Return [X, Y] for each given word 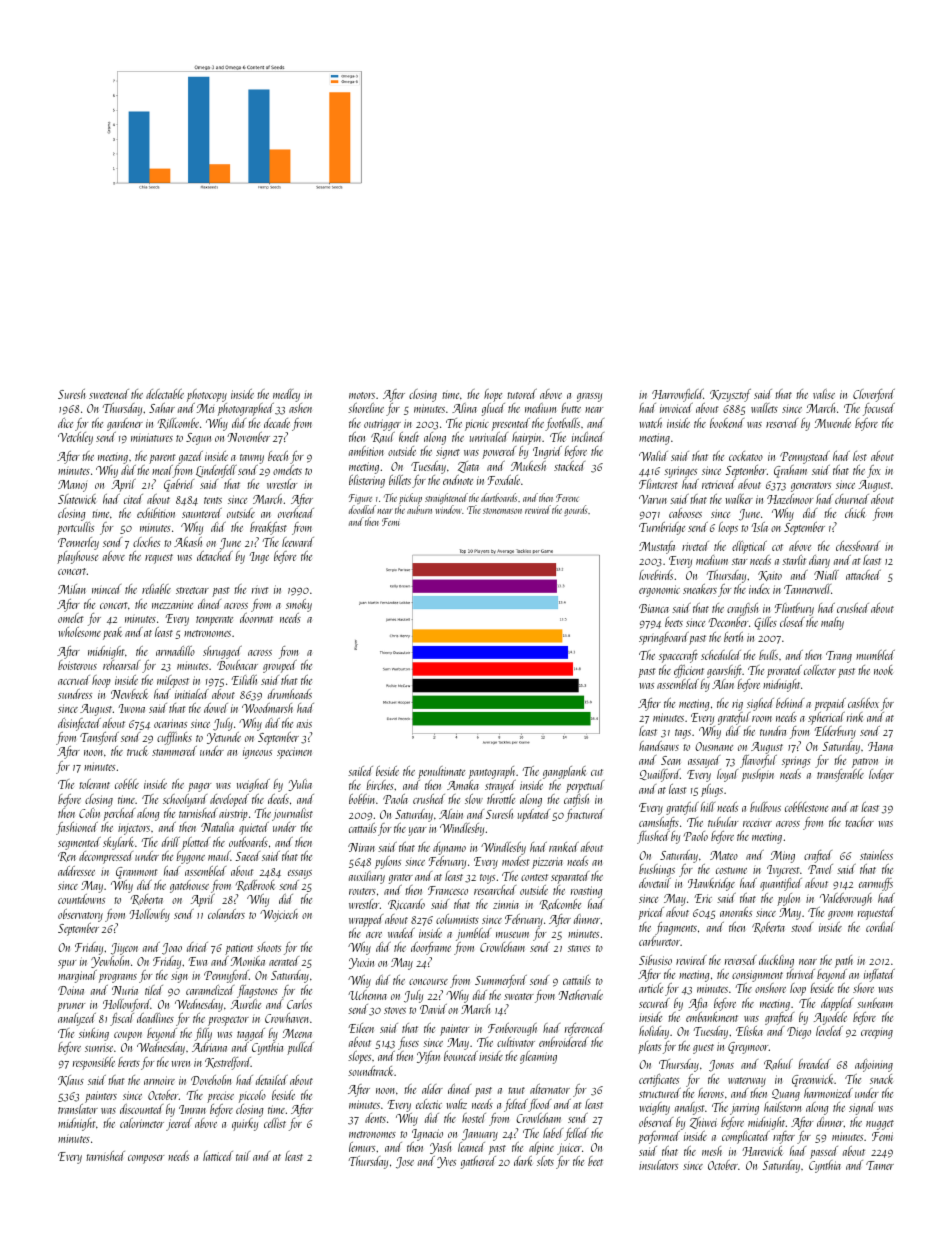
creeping [877, 1034]
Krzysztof [730, 395]
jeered [179, 1124]
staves [579, 948]
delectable [165, 394]
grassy [589, 397]
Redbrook [255, 885]
